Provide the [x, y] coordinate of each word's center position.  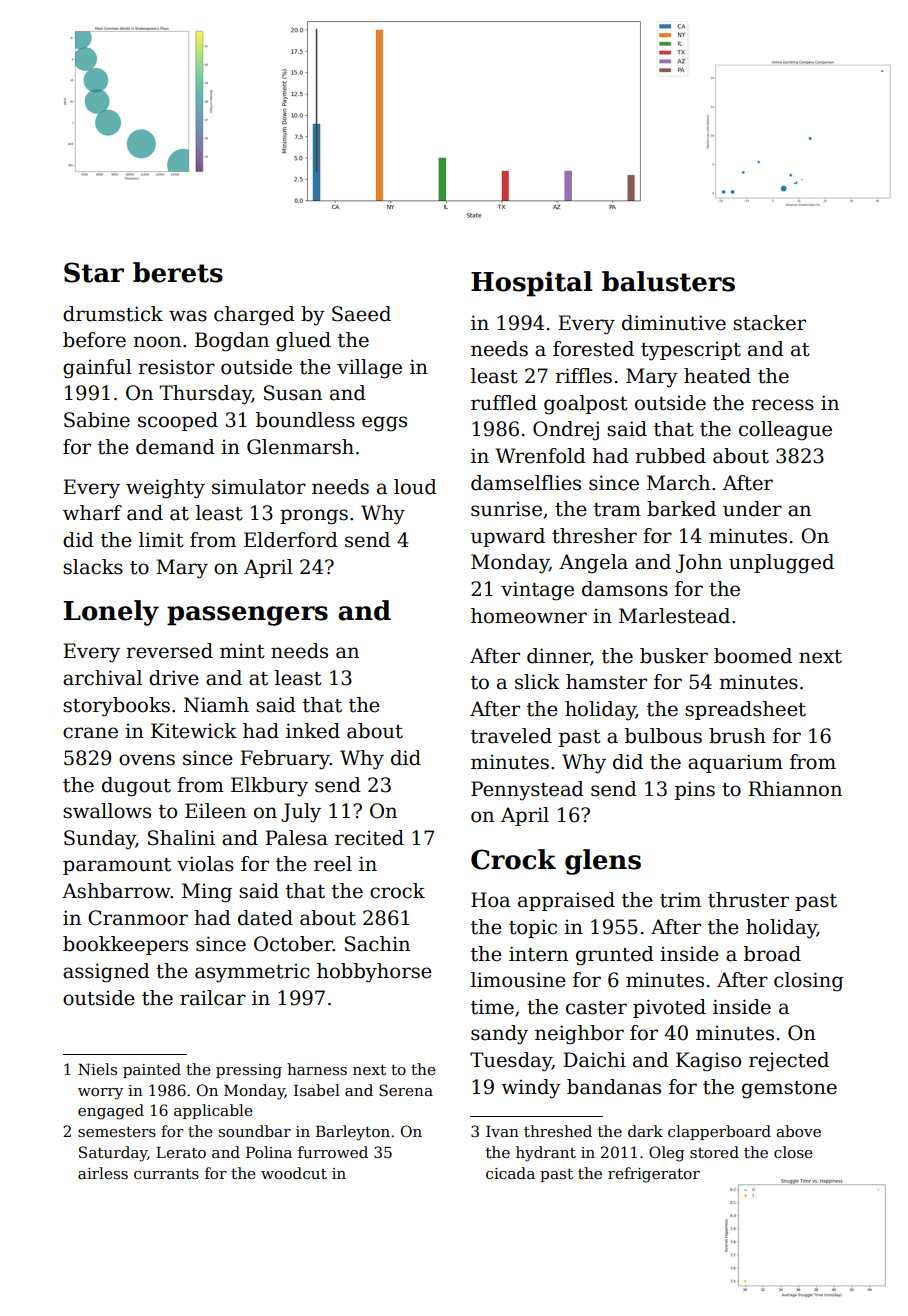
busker [674, 656]
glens [603, 862]
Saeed [361, 314]
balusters [668, 281]
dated [265, 918]
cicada [510, 1173]
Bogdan [232, 342]
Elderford [291, 540]
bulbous [663, 736]
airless [103, 1173]
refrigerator [654, 1175]
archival [102, 678]
